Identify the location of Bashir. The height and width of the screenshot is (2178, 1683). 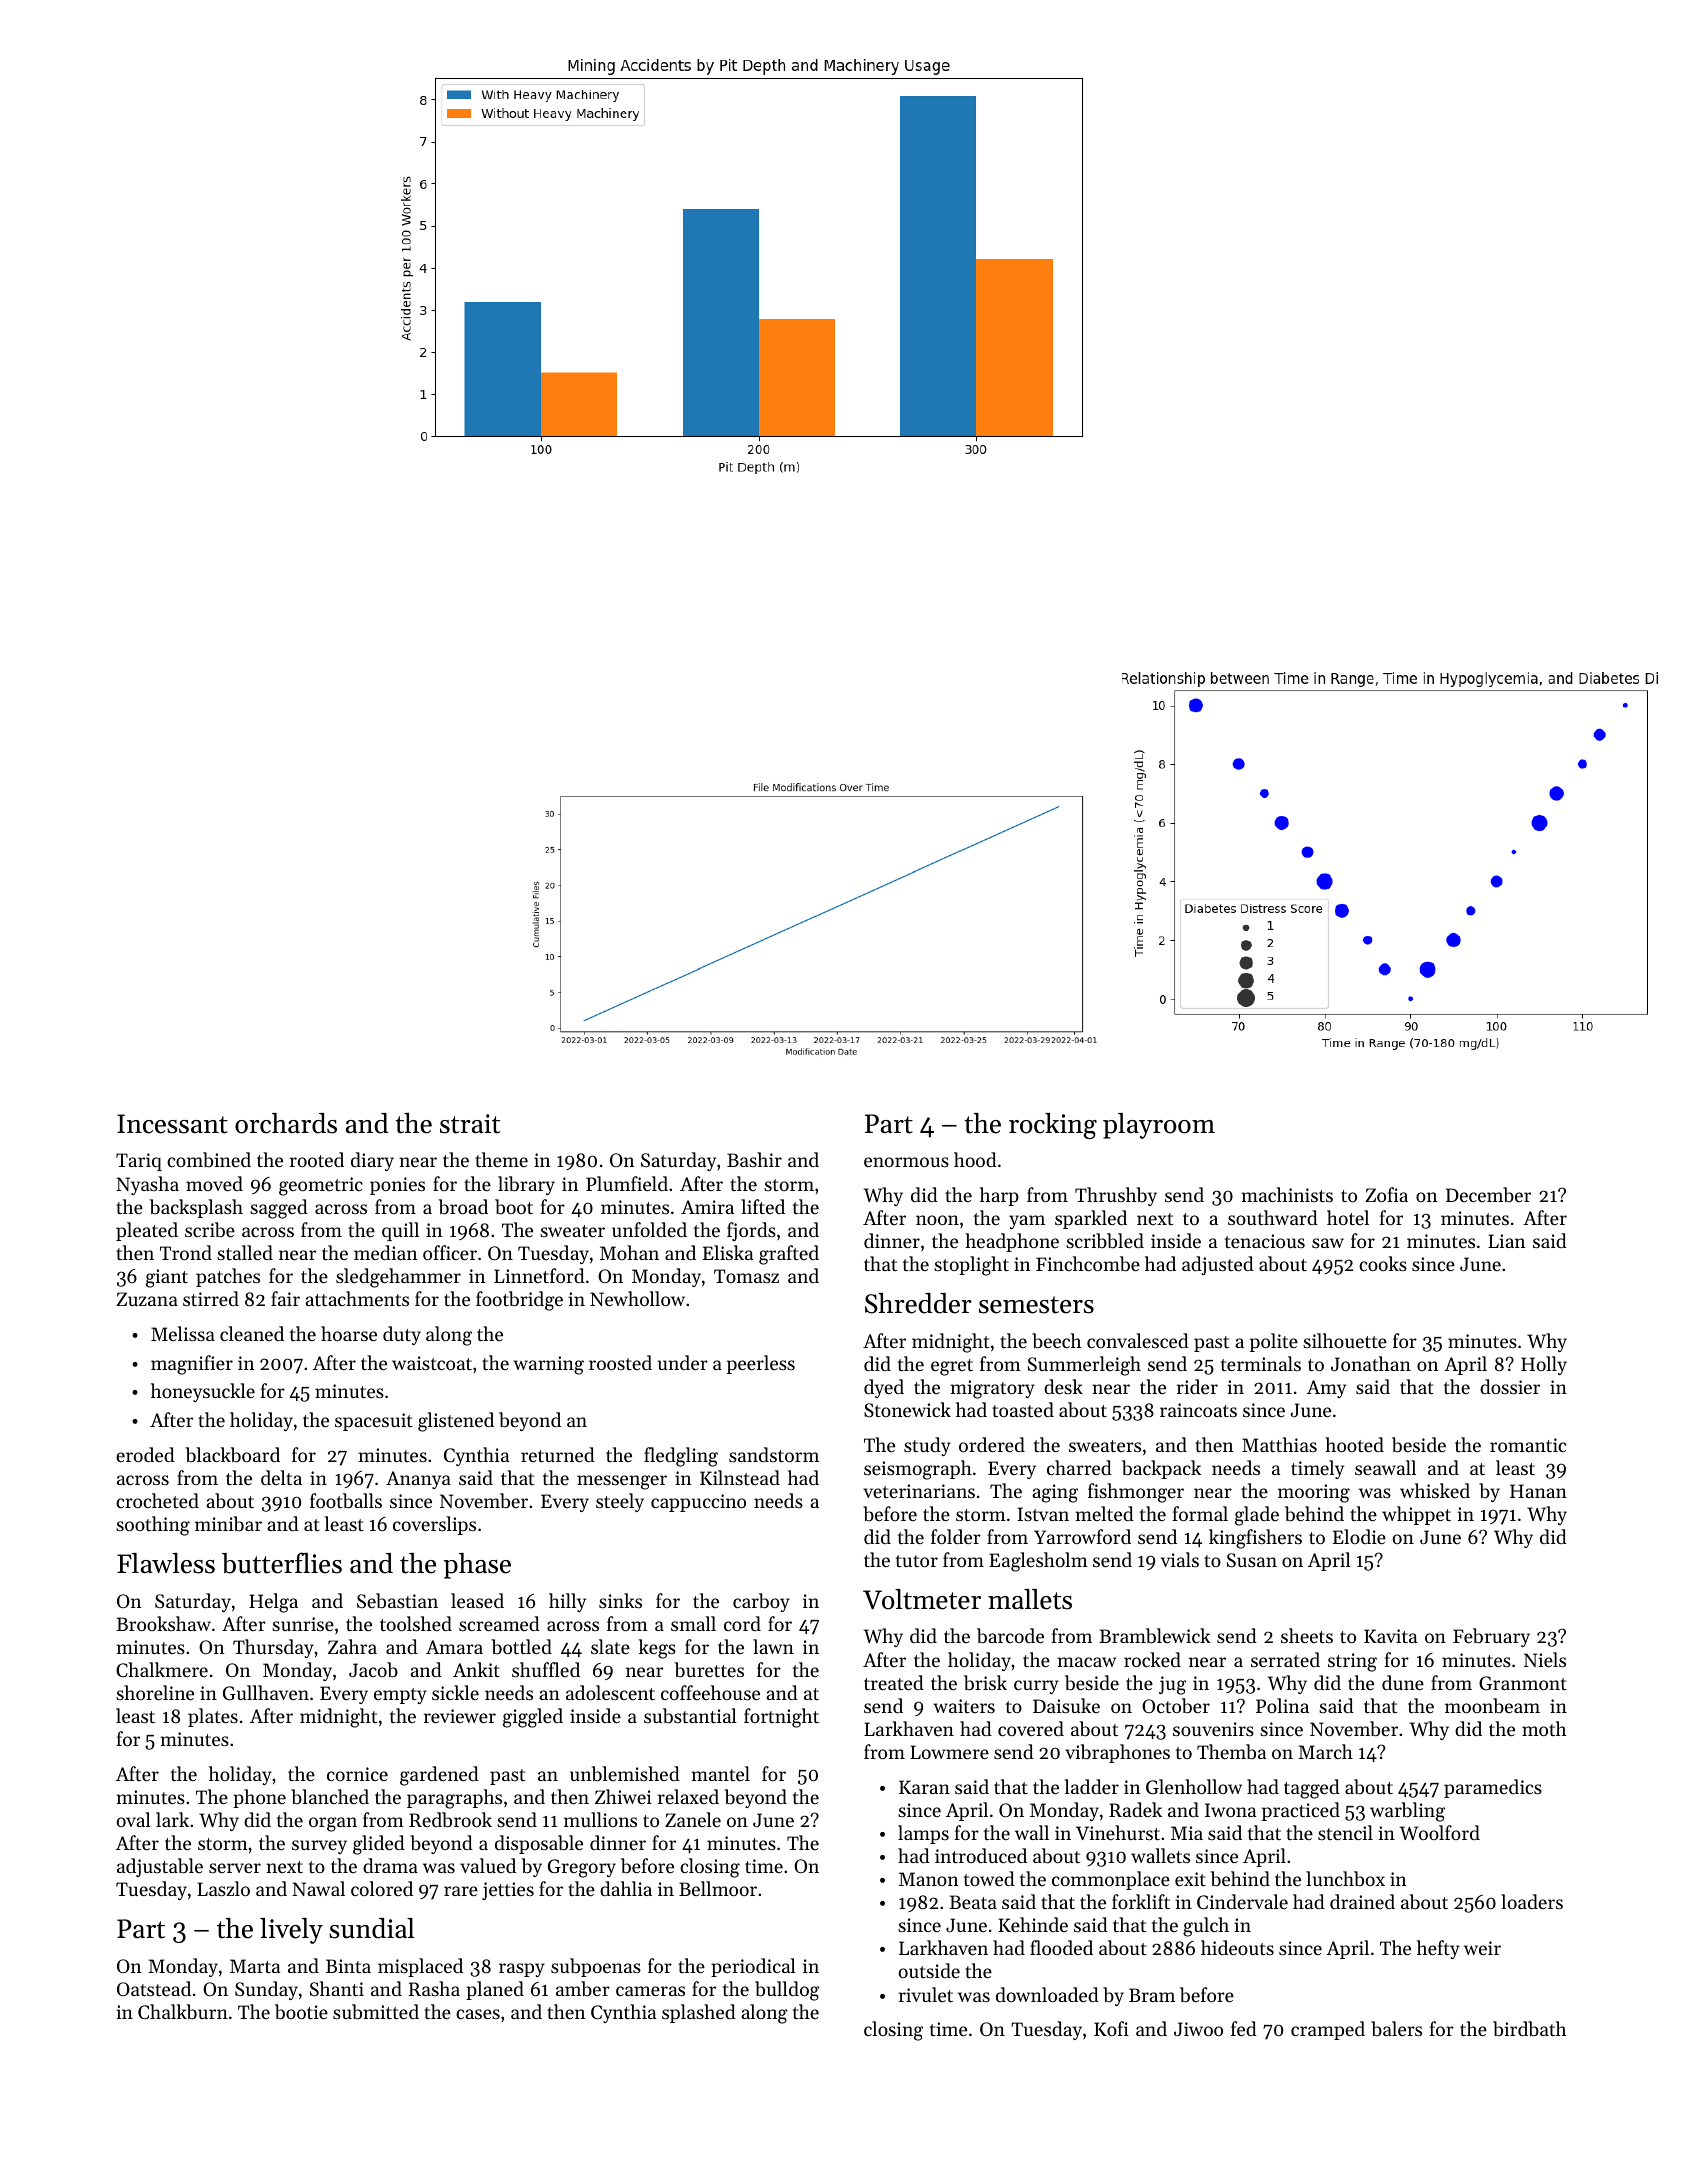
(754, 1159).
